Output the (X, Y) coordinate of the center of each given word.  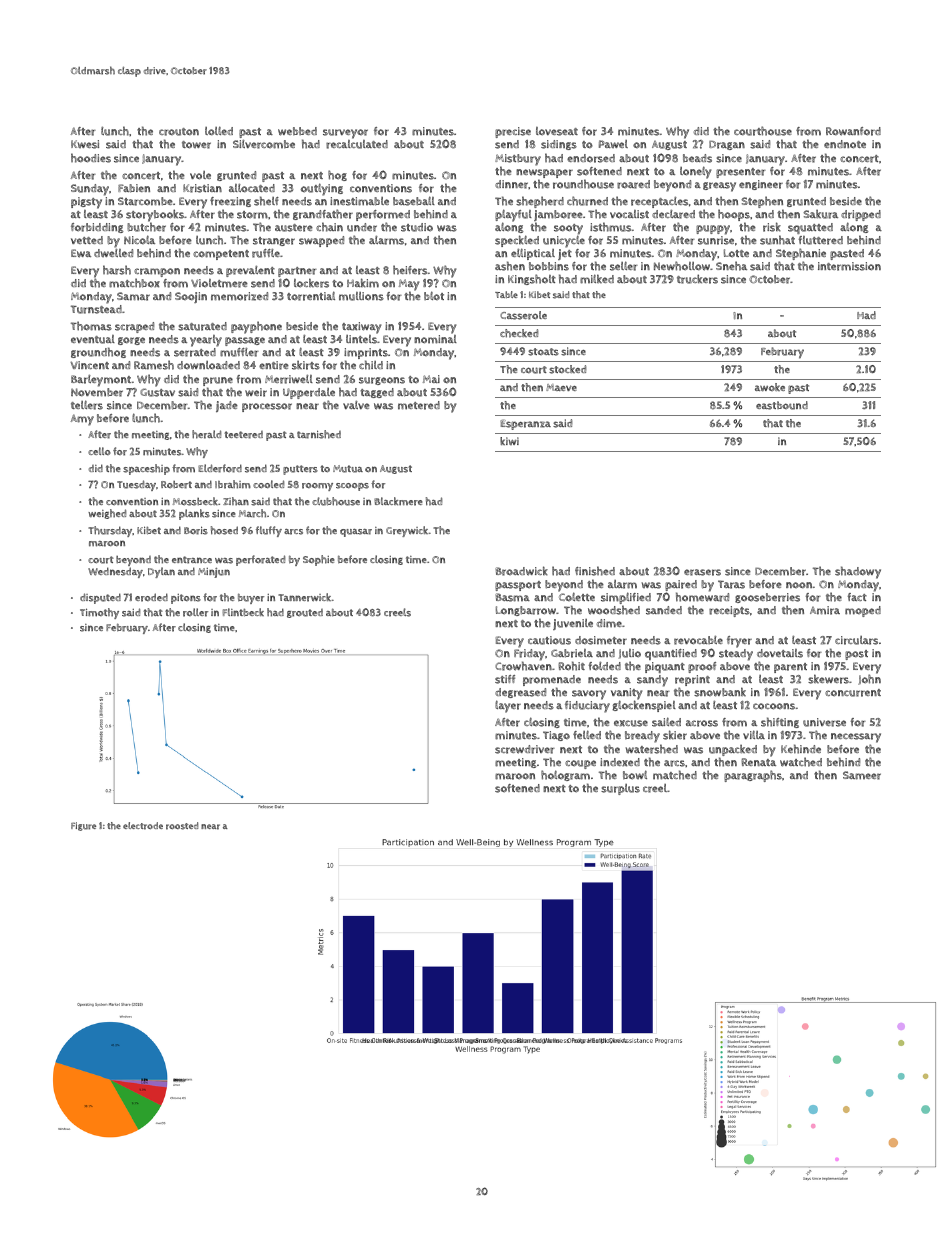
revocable (698, 640)
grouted (305, 613)
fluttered (821, 240)
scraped (134, 327)
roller (195, 612)
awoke (770, 387)
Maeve (561, 387)
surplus (620, 789)
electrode (143, 826)
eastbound (782, 405)
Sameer (862, 775)
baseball (414, 201)
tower (196, 145)
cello (99, 451)
